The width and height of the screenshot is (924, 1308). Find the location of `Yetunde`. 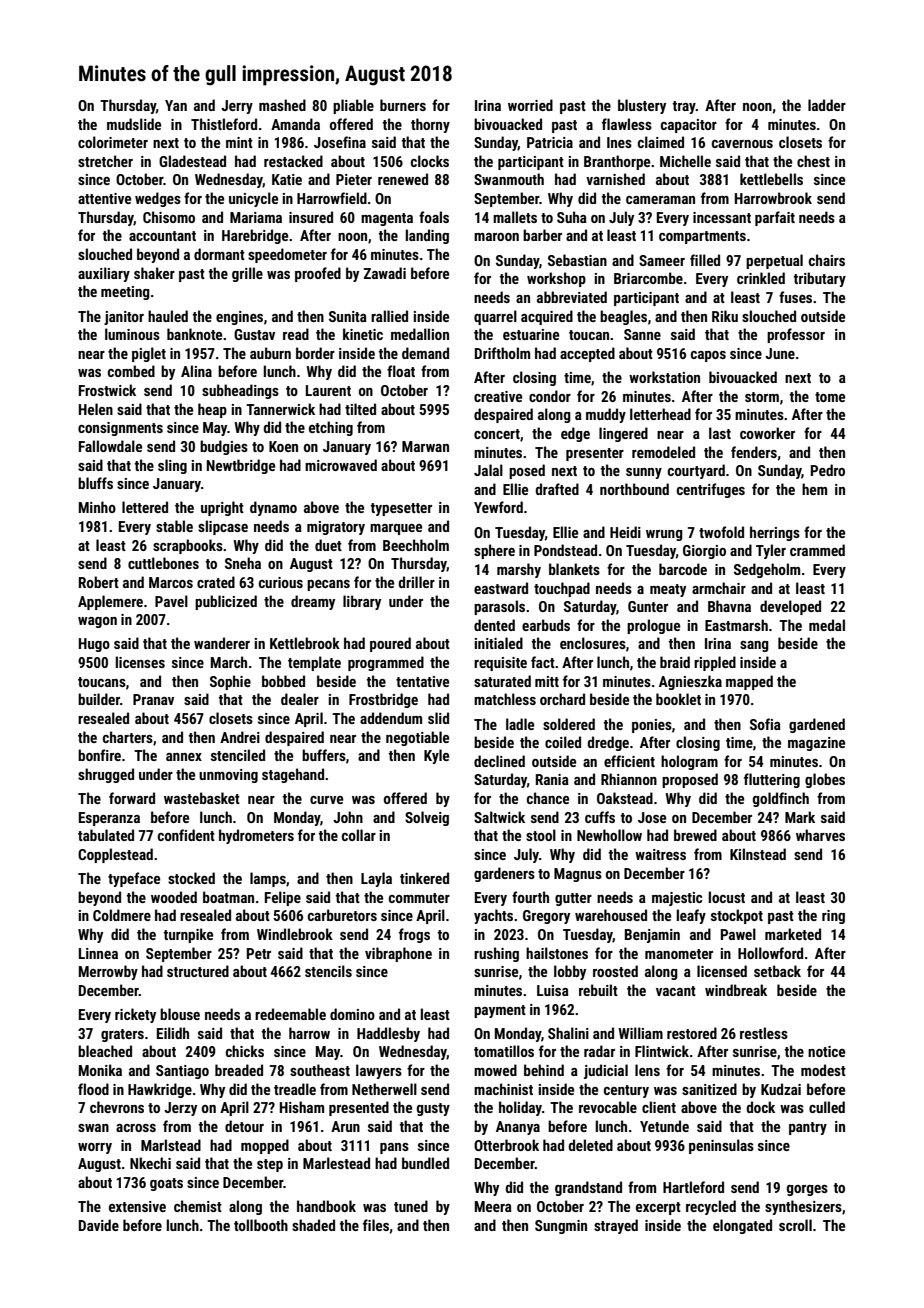

Yetunde is located at coordinates (664, 1126).
